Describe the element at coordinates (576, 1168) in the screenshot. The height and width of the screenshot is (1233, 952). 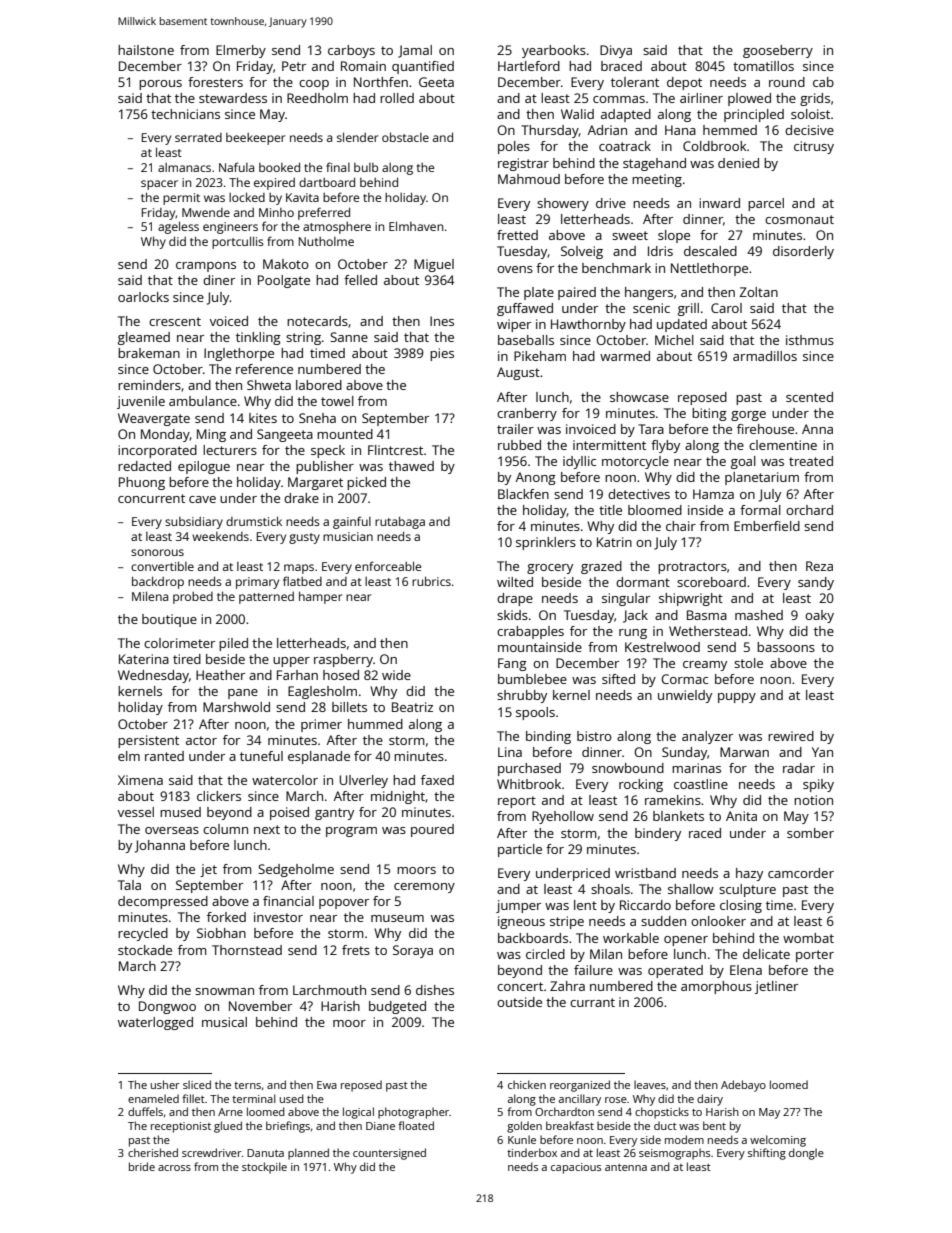
I see `capacious` at that location.
